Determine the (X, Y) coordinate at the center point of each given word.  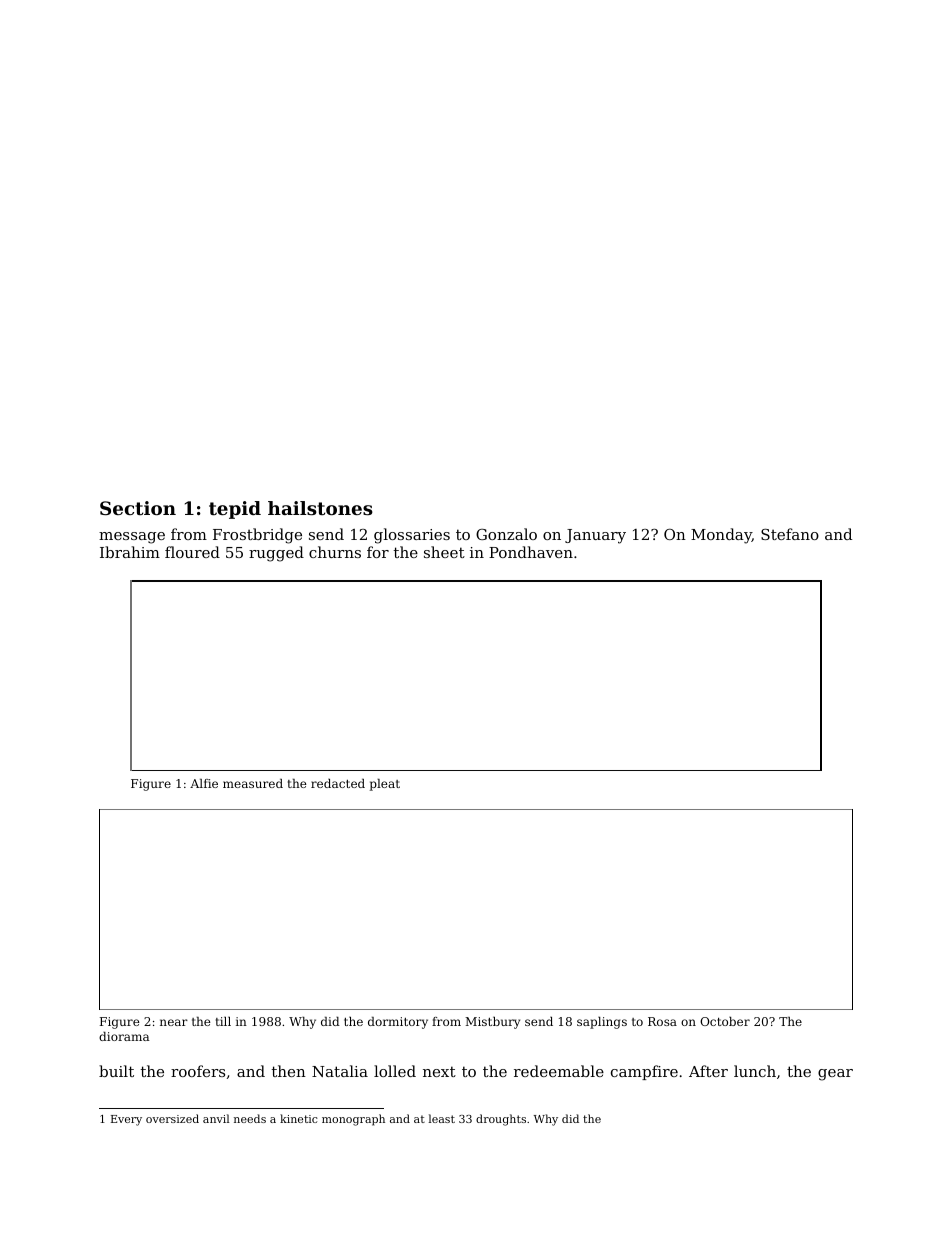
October (725, 1021)
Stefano (790, 534)
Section (138, 508)
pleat (385, 785)
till (223, 1021)
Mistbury (492, 1023)
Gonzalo (506, 534)
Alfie (204, 783)
